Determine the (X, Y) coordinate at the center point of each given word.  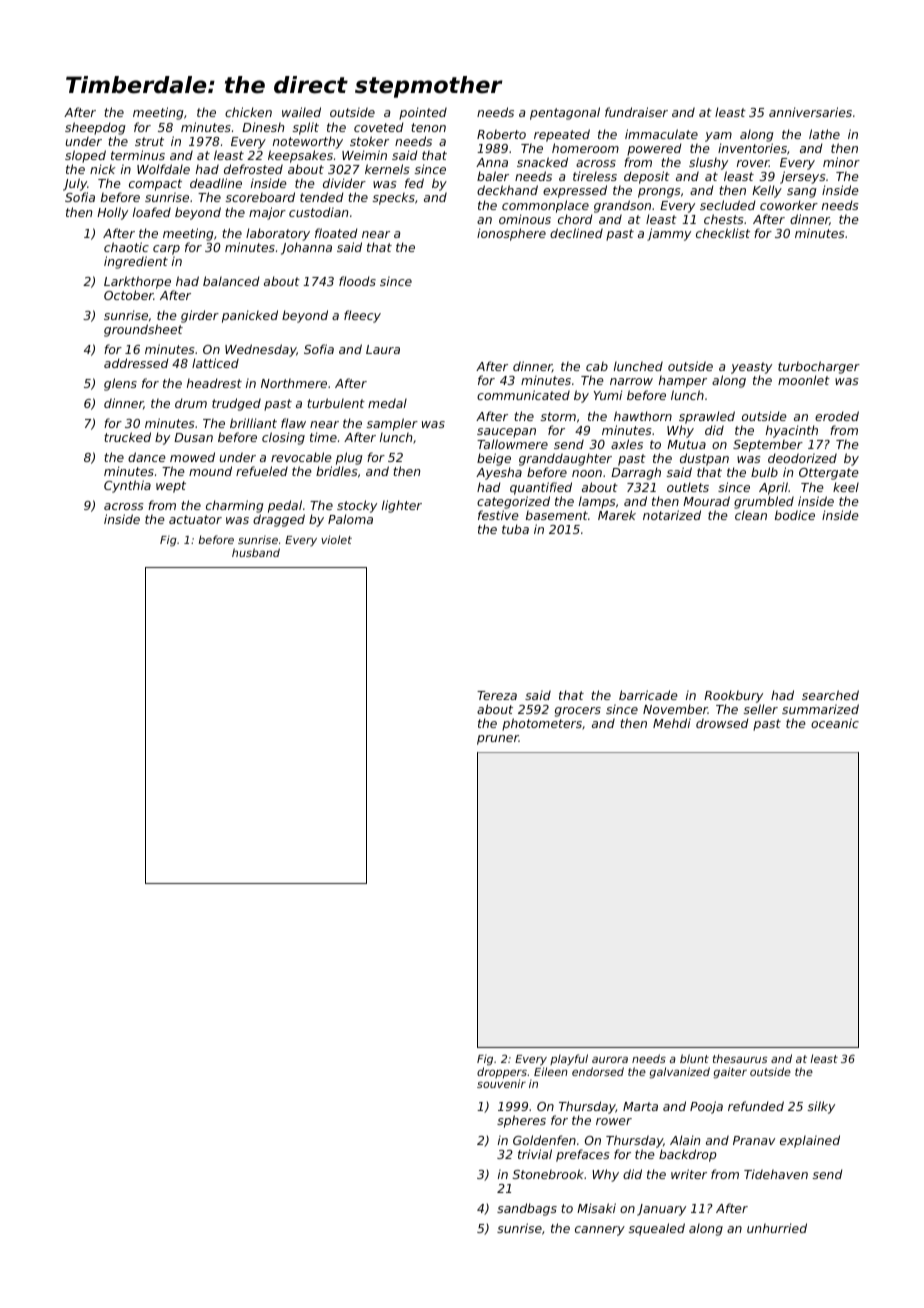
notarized (672, 515)
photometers (542, 724)
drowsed (722, 723)
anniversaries (810, 112)
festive (498, 515)
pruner (498, 740)
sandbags (527, 1209)
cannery (600, 1231)
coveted (379, 127)
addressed (136, 363)
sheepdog (95, 128)
